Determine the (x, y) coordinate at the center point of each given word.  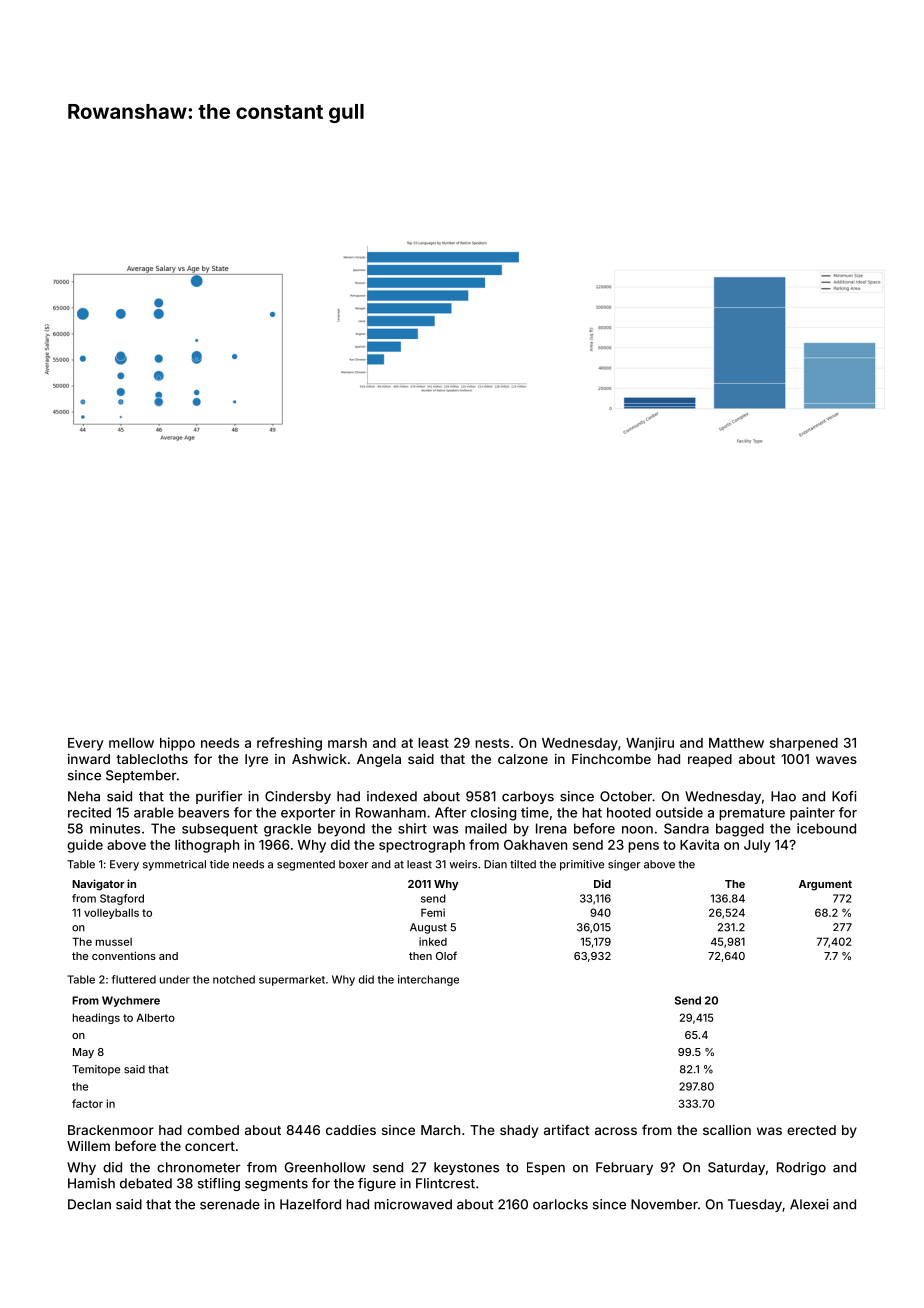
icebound (826, 828)
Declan (89, 1204)
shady (519, 1131)
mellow (131, 743)
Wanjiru (650, 744)
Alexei (809, 1204)
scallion (727, 1130)
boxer (353, 864)
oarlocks (560, 1204)
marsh (347, 743)
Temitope (96, 1070)
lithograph (207, 846)
